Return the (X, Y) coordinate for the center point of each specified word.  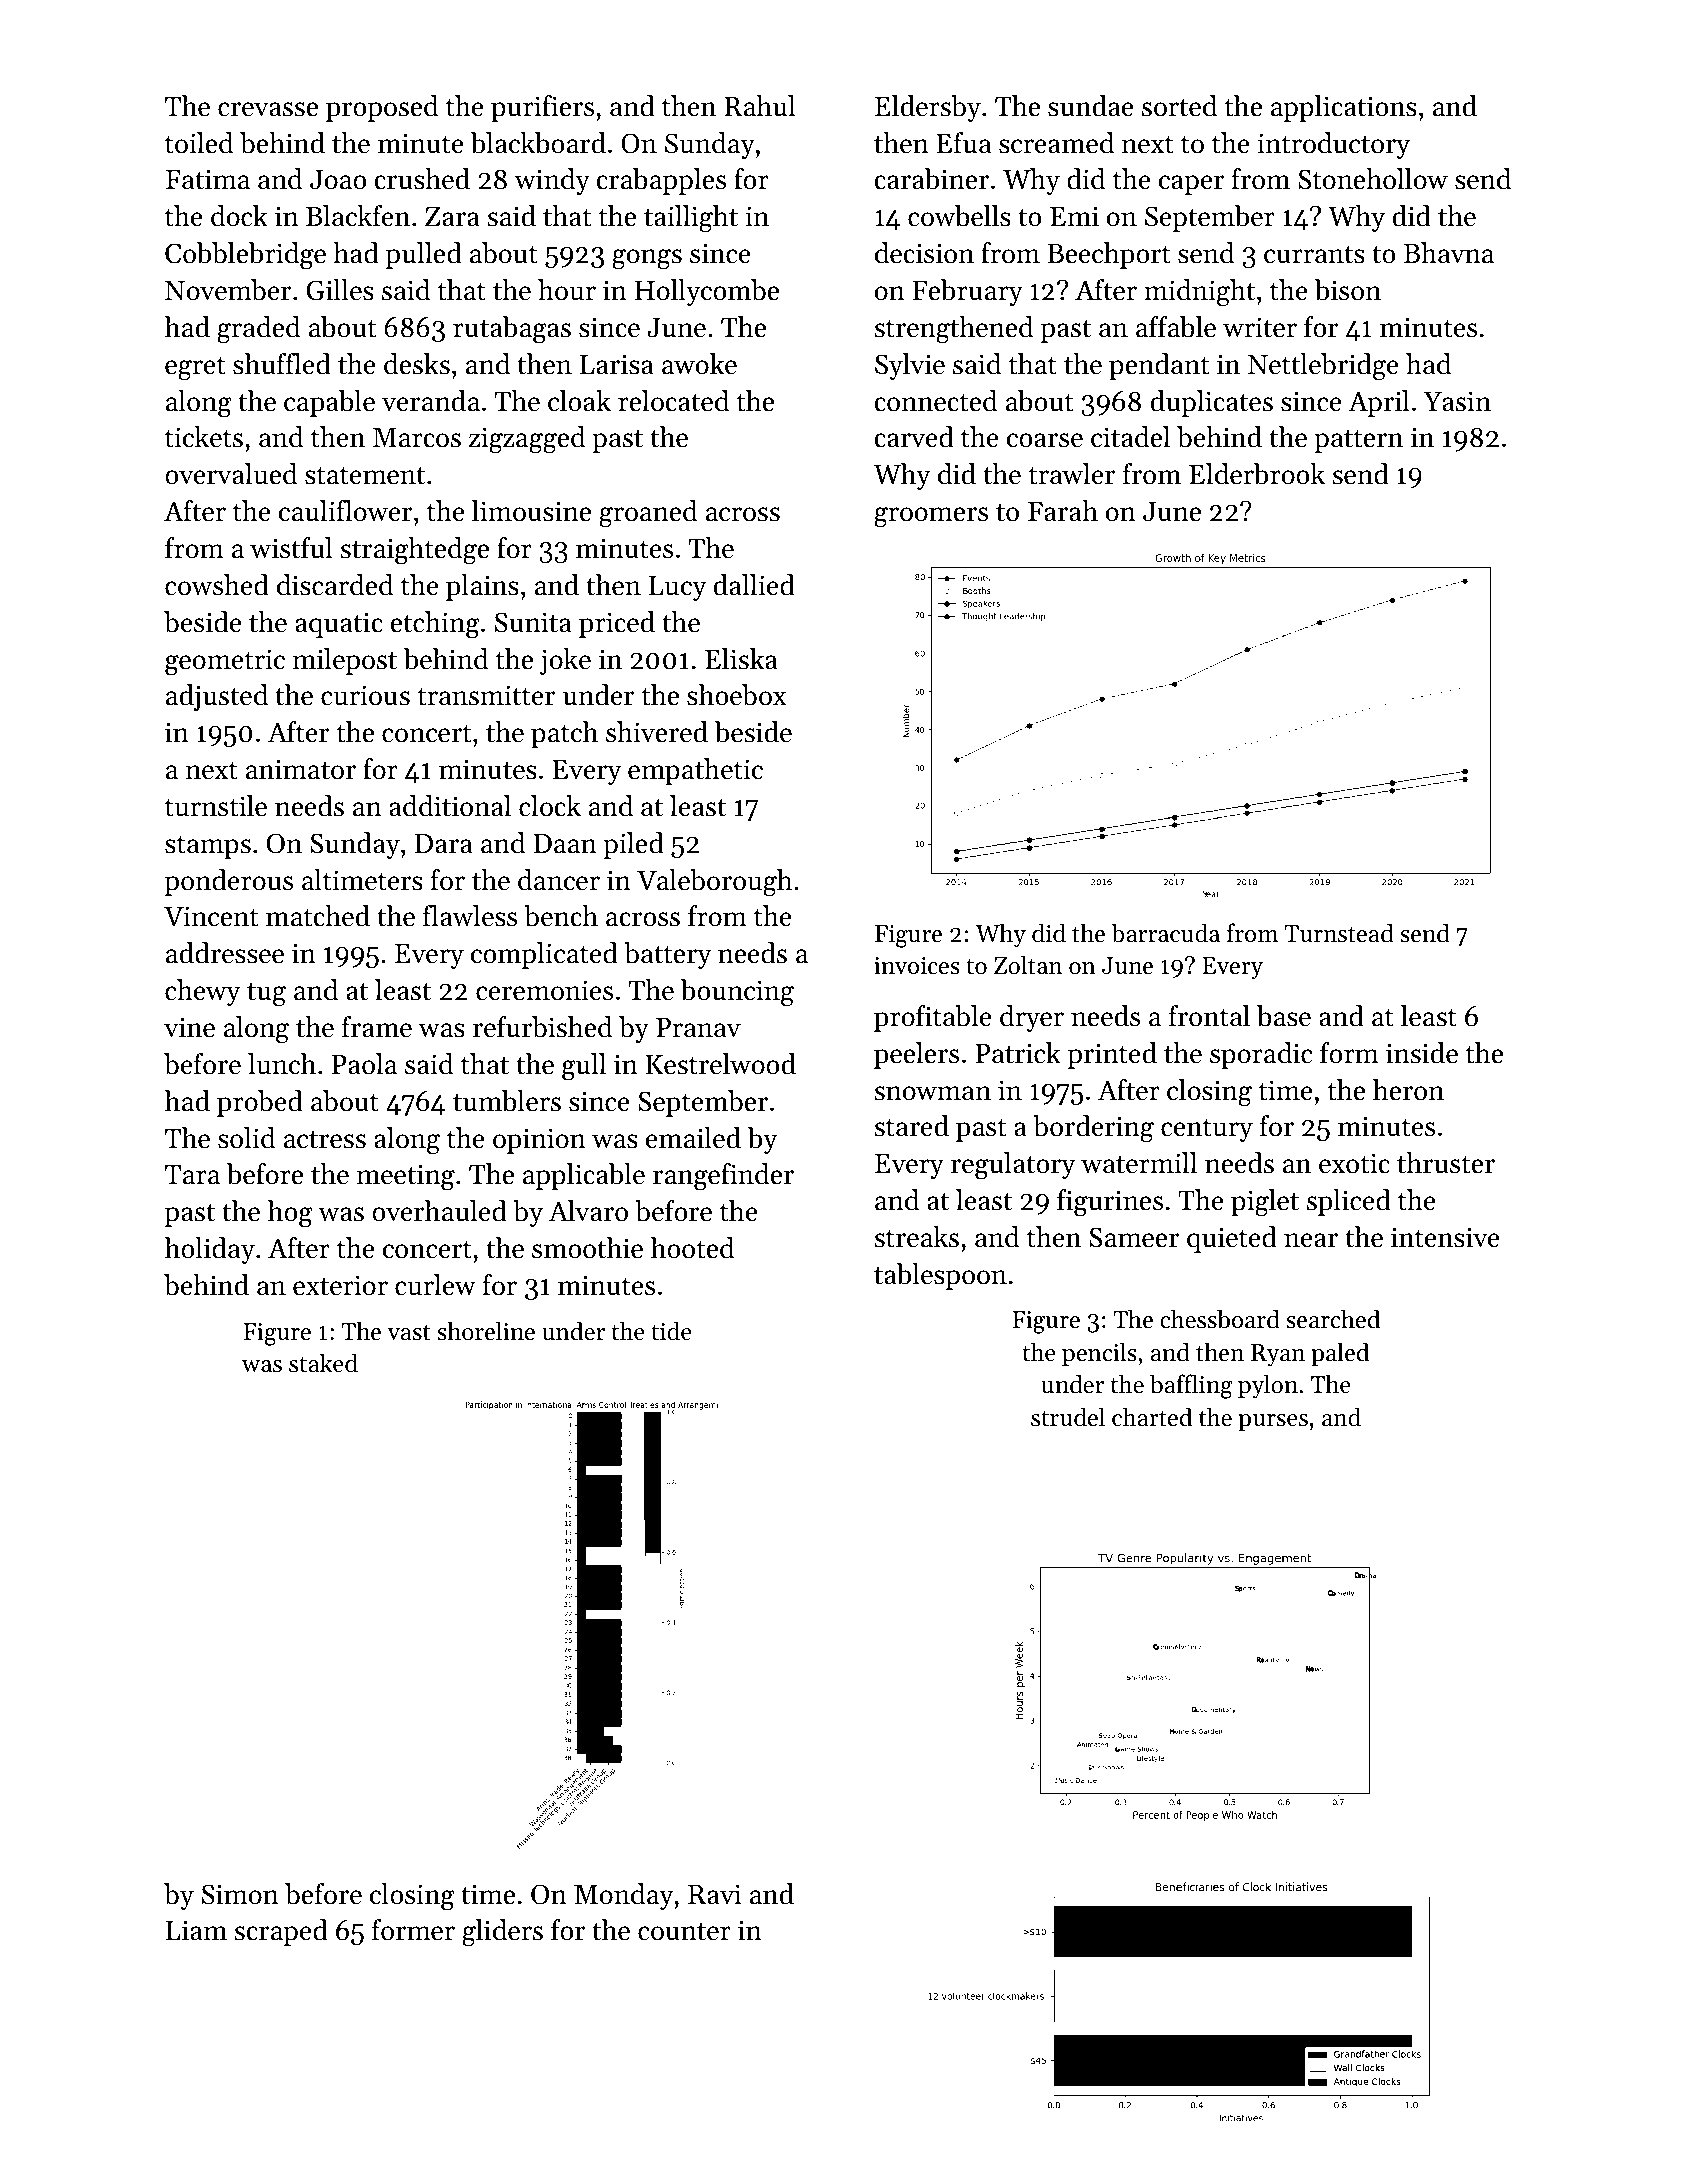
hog (290, 1214)
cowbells (959, 216)
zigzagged (527, 440)
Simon (240, 1894)
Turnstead (1339, 933)
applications (1344, 108)
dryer (1032, 1018)
